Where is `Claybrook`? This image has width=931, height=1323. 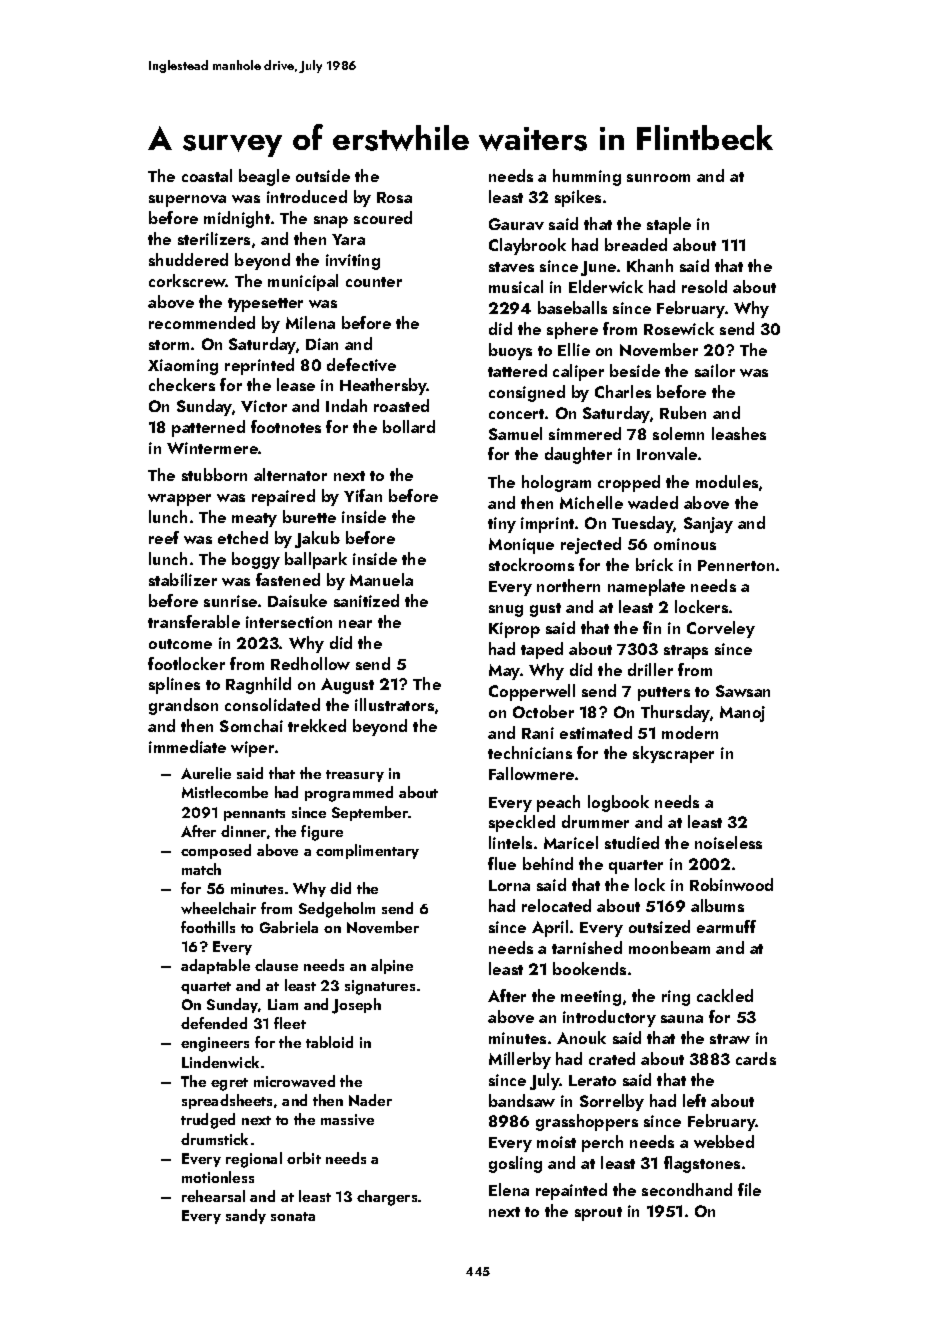
Claybrook is located at coordinates (527, 246).
